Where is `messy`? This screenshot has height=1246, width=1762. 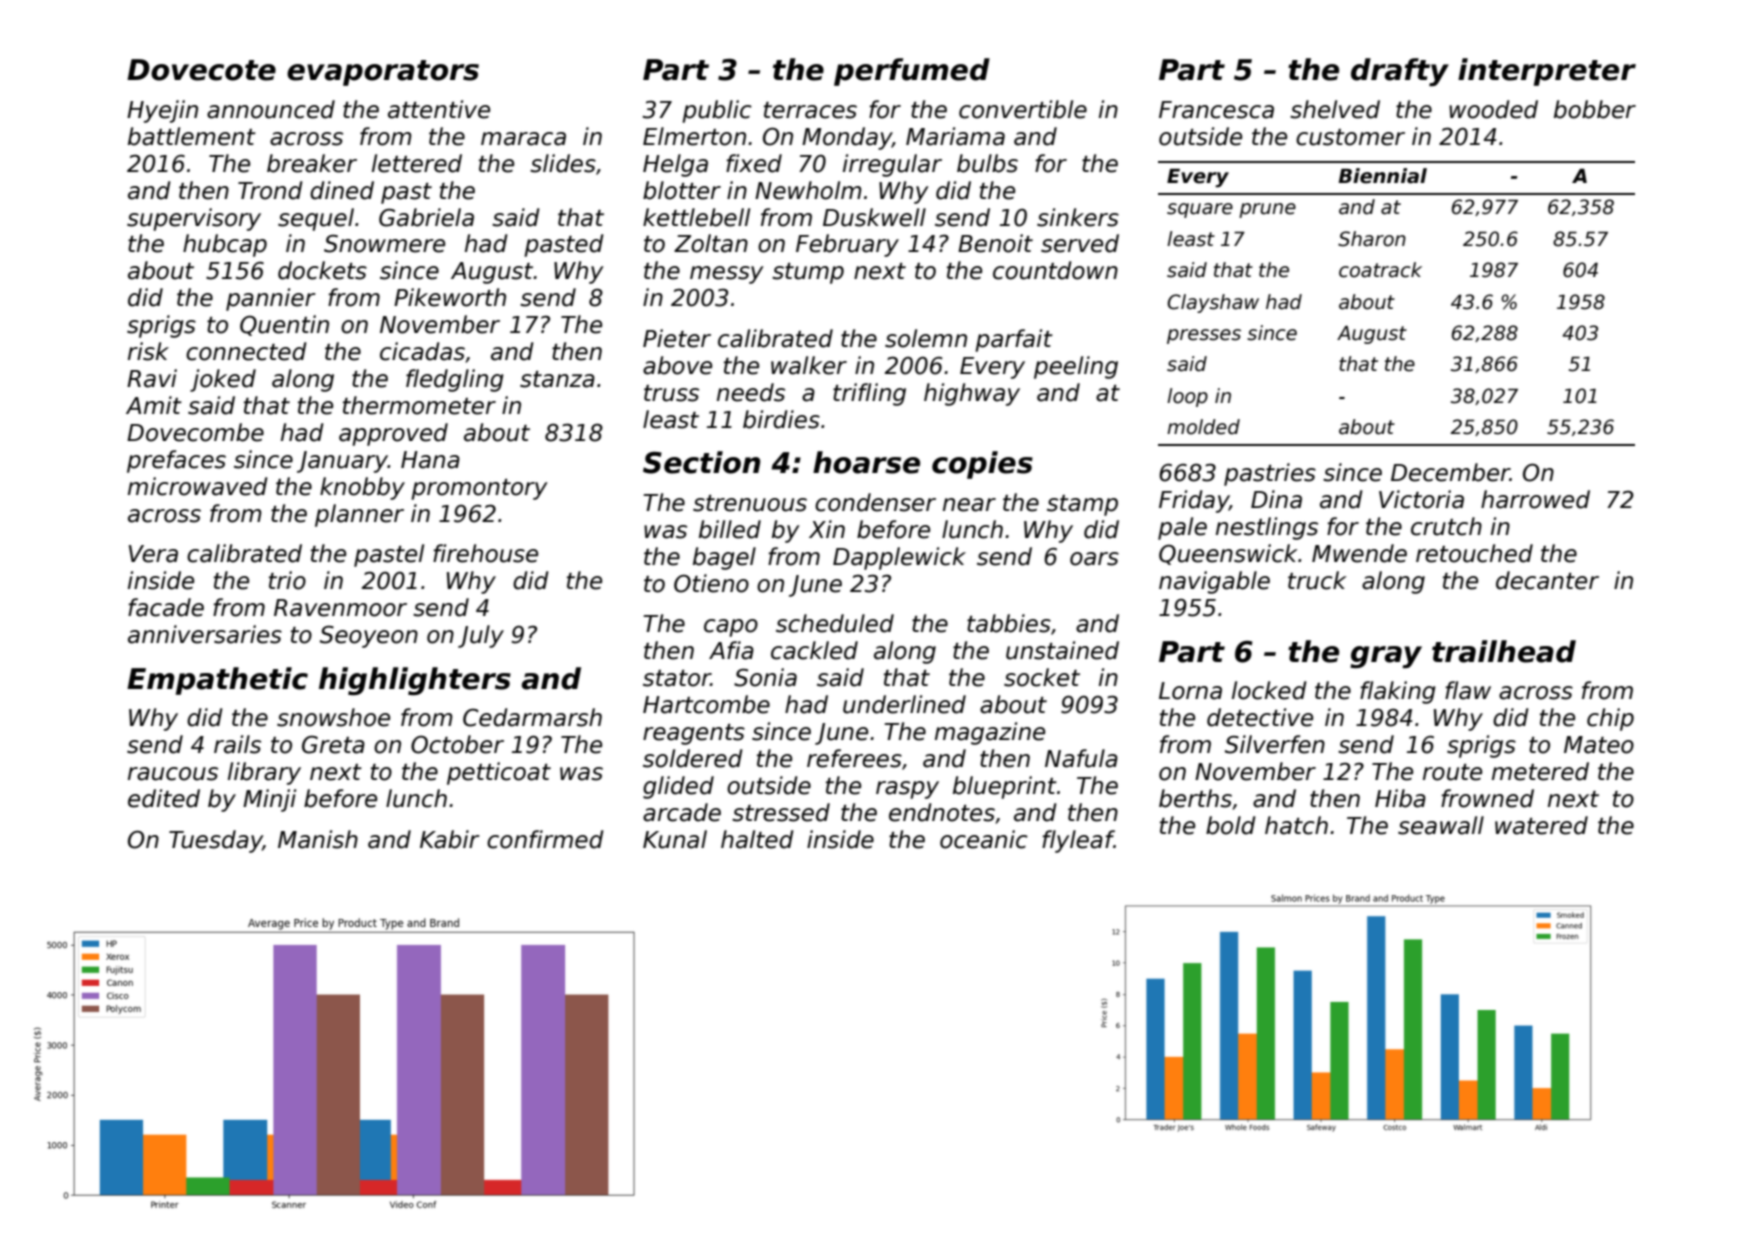
messy is located at coordinates (727, 275).
